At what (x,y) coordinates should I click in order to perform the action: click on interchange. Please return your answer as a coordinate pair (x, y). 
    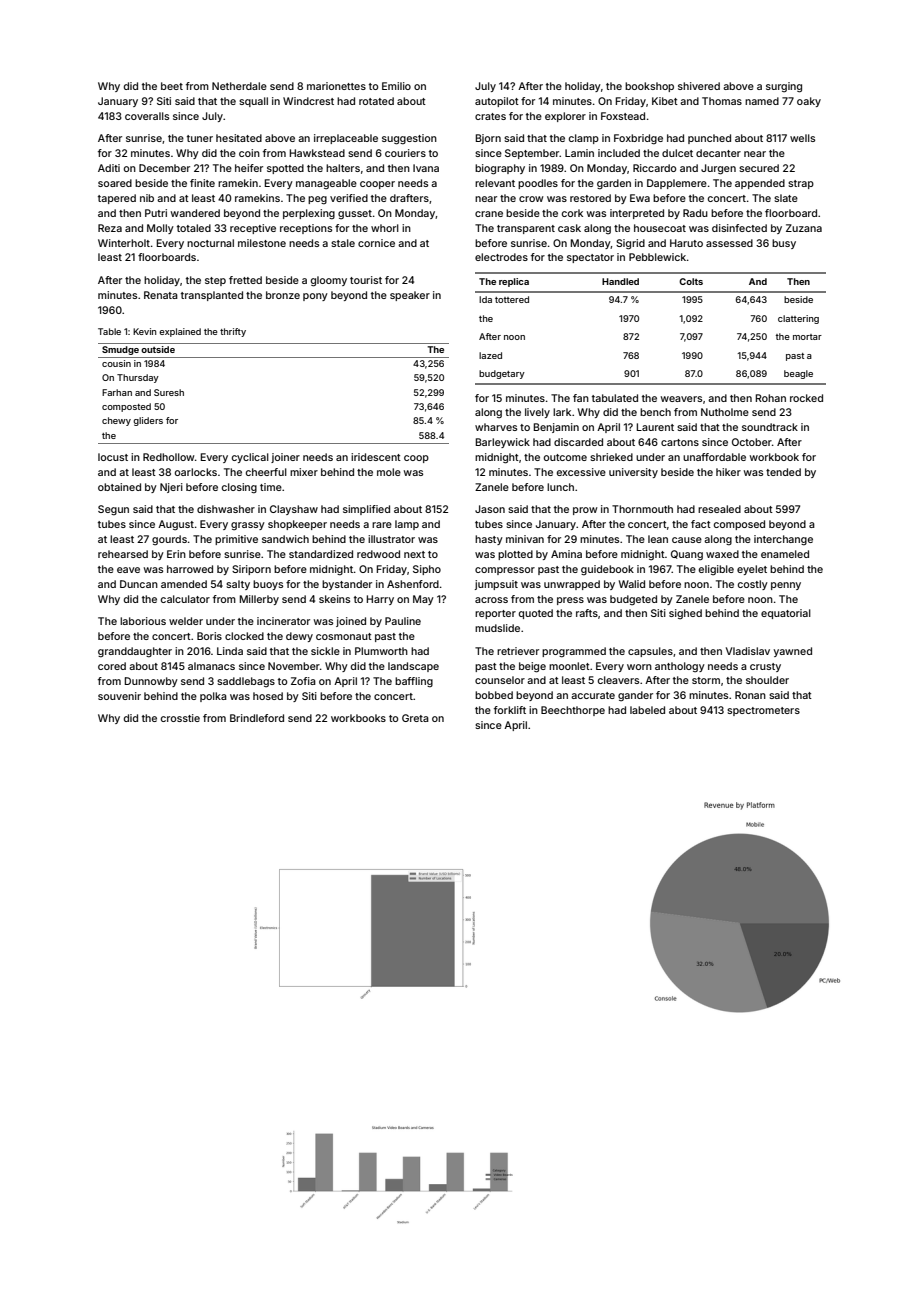
    Looking at the image, I should click on (783, 540).
